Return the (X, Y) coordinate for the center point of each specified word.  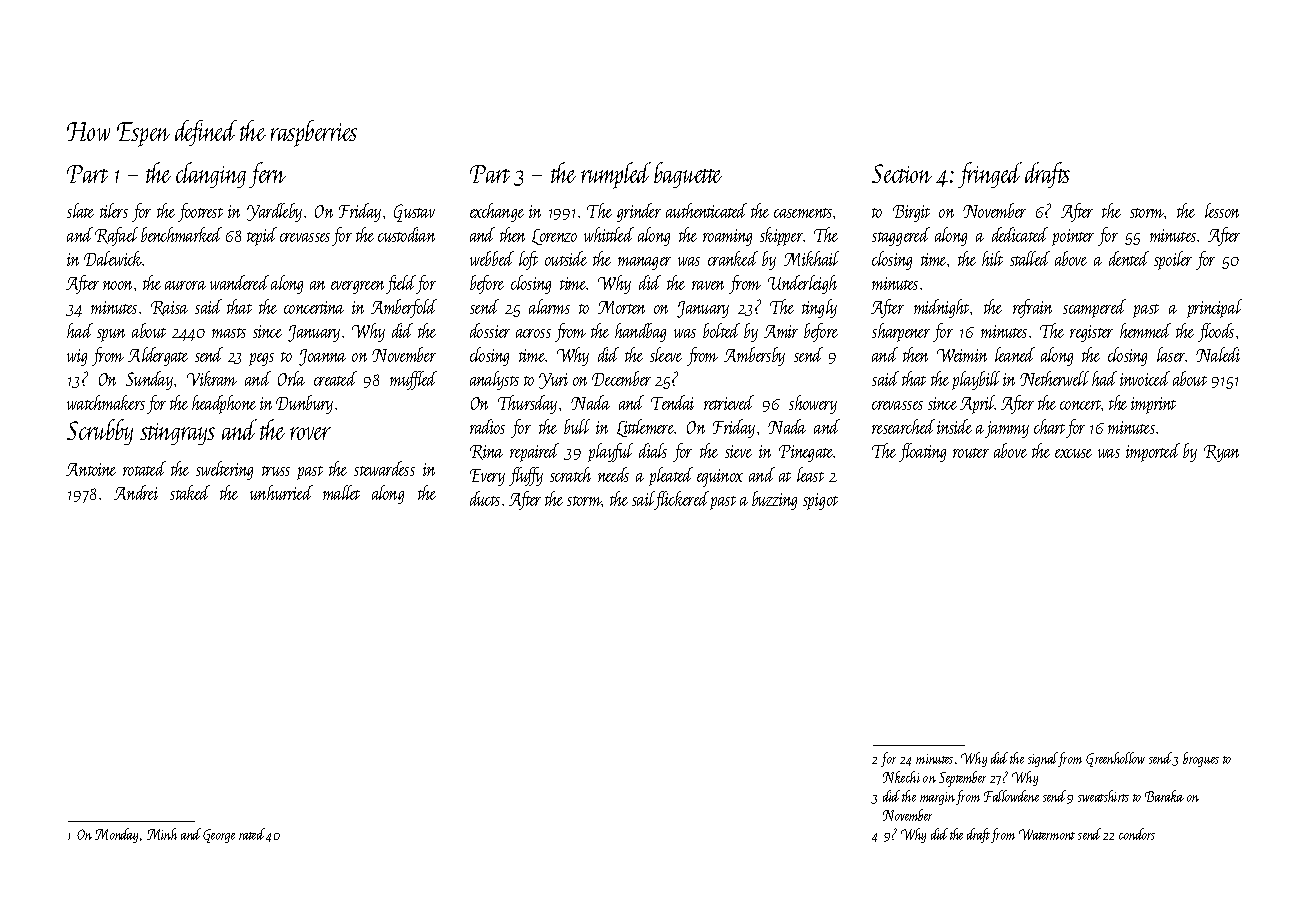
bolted (721, 330)
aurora (185, 285)
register (1091, 333)
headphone (224, 404)
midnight (941, 308)
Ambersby (754, 356)
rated (252, 834)
